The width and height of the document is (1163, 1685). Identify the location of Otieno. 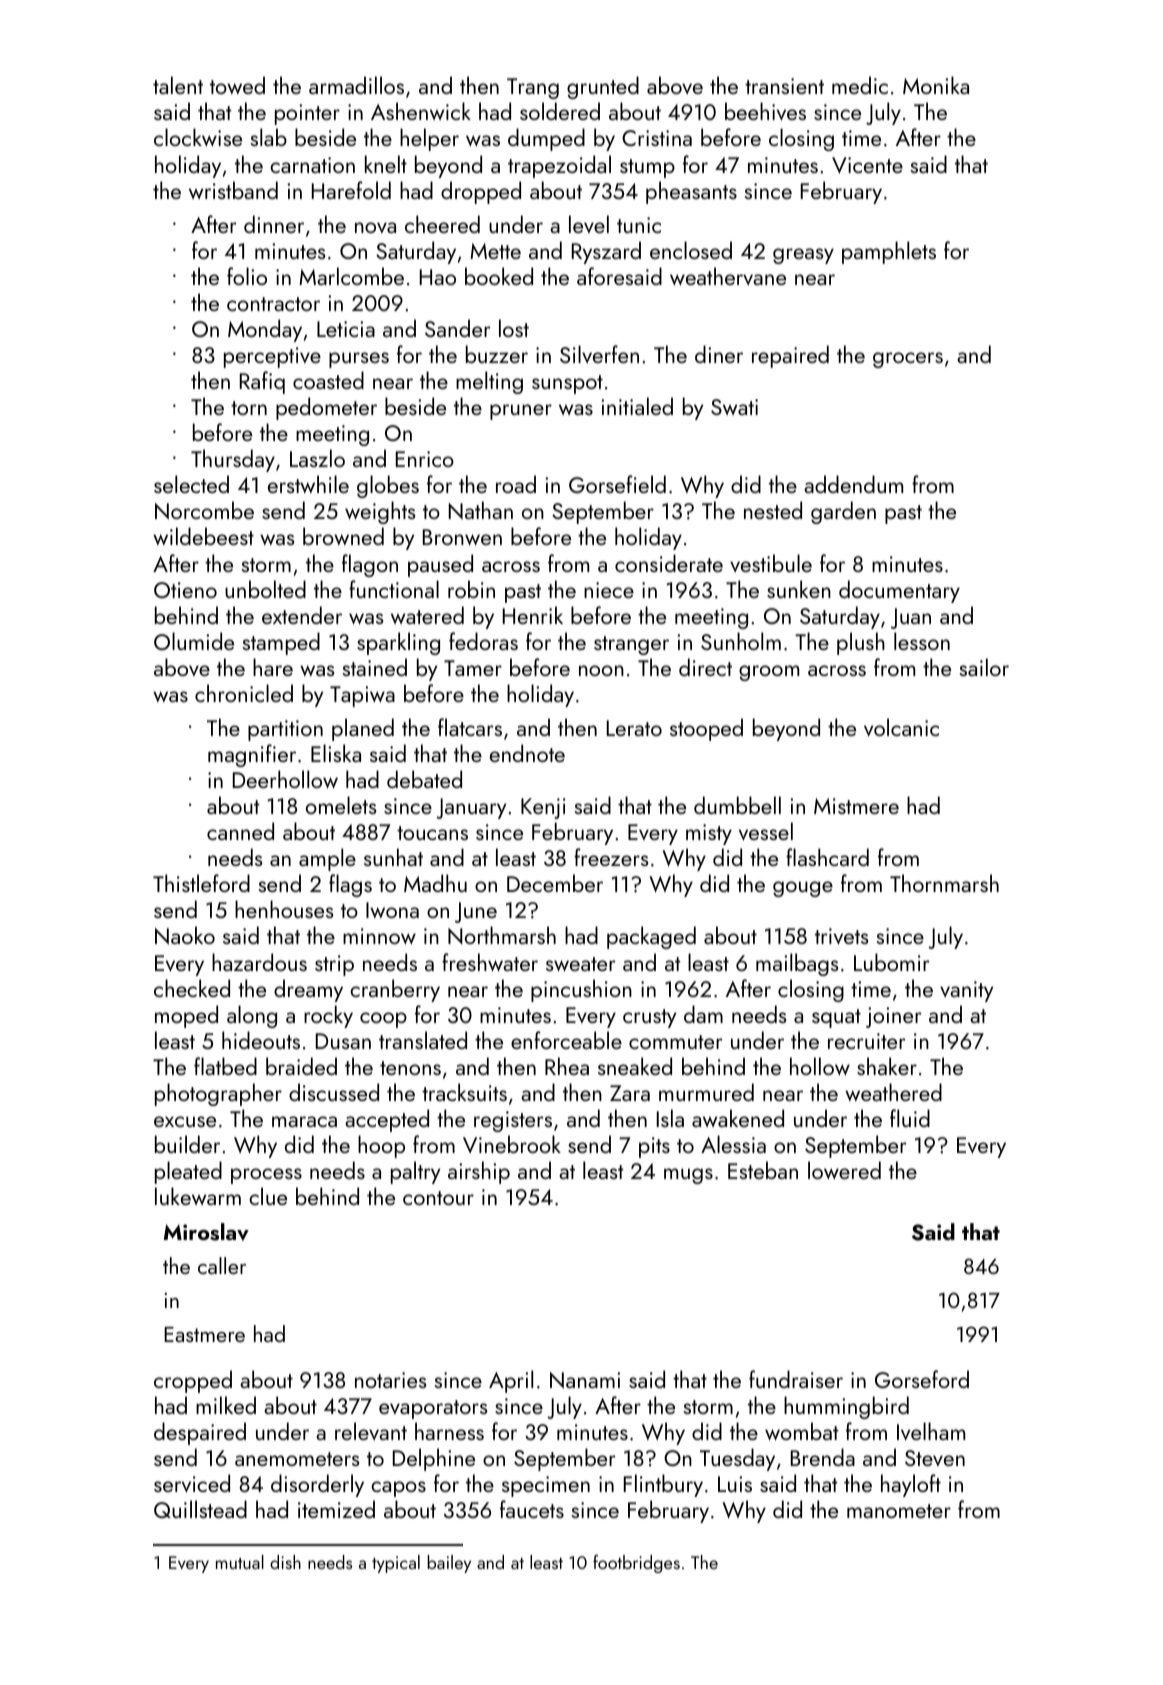
(185, 590).
